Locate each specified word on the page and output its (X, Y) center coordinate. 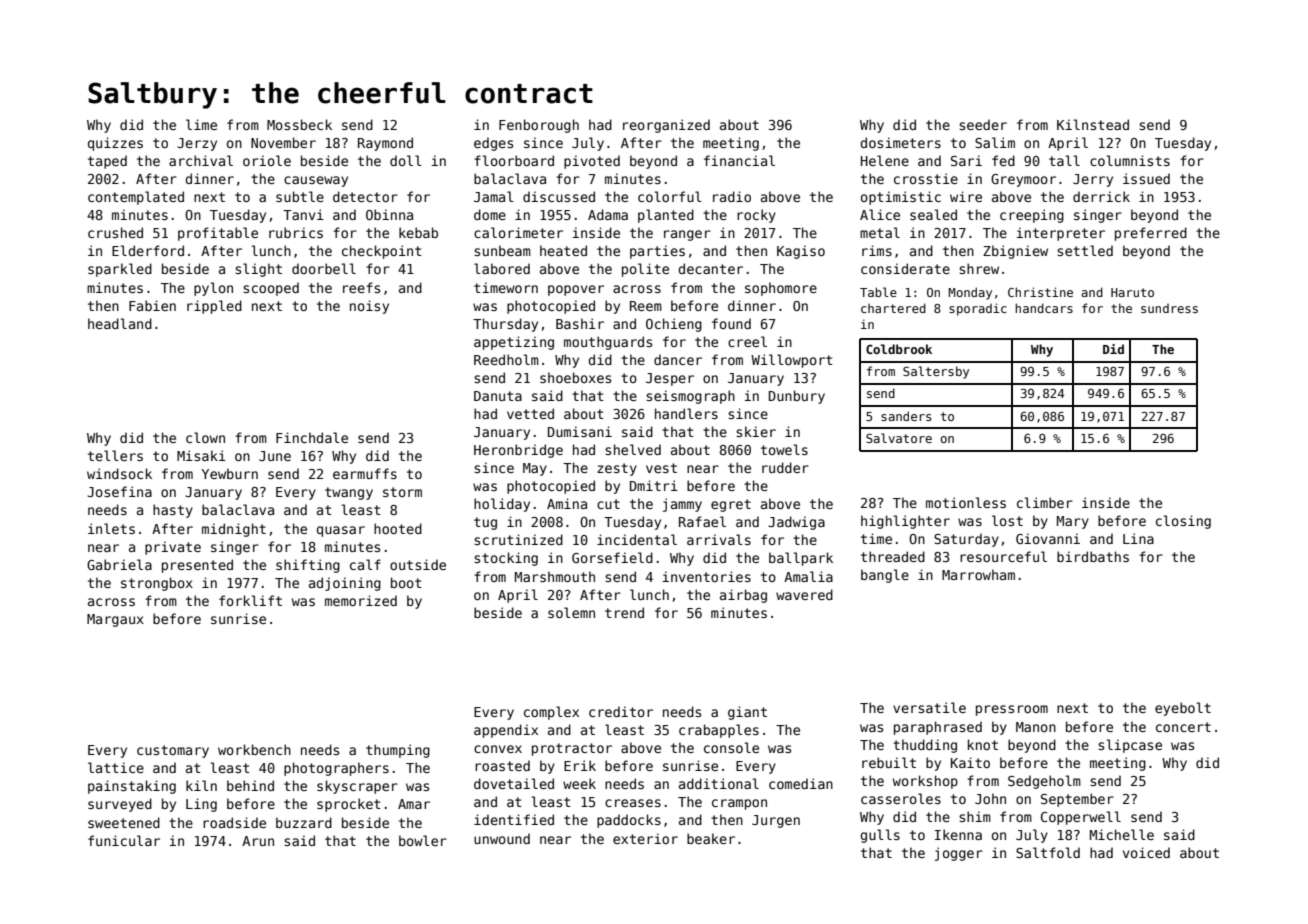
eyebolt (1183, 709)
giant (747, 713)
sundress (1169, 308)
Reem (646, 306)
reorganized (666, 126)
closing (1183, 522)
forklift (250, 600)
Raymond (385, 144)
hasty (173, 511)
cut (608, 504)
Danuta (498, 396)
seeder (983, 124)
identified (514, 819)
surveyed (120, 805)
